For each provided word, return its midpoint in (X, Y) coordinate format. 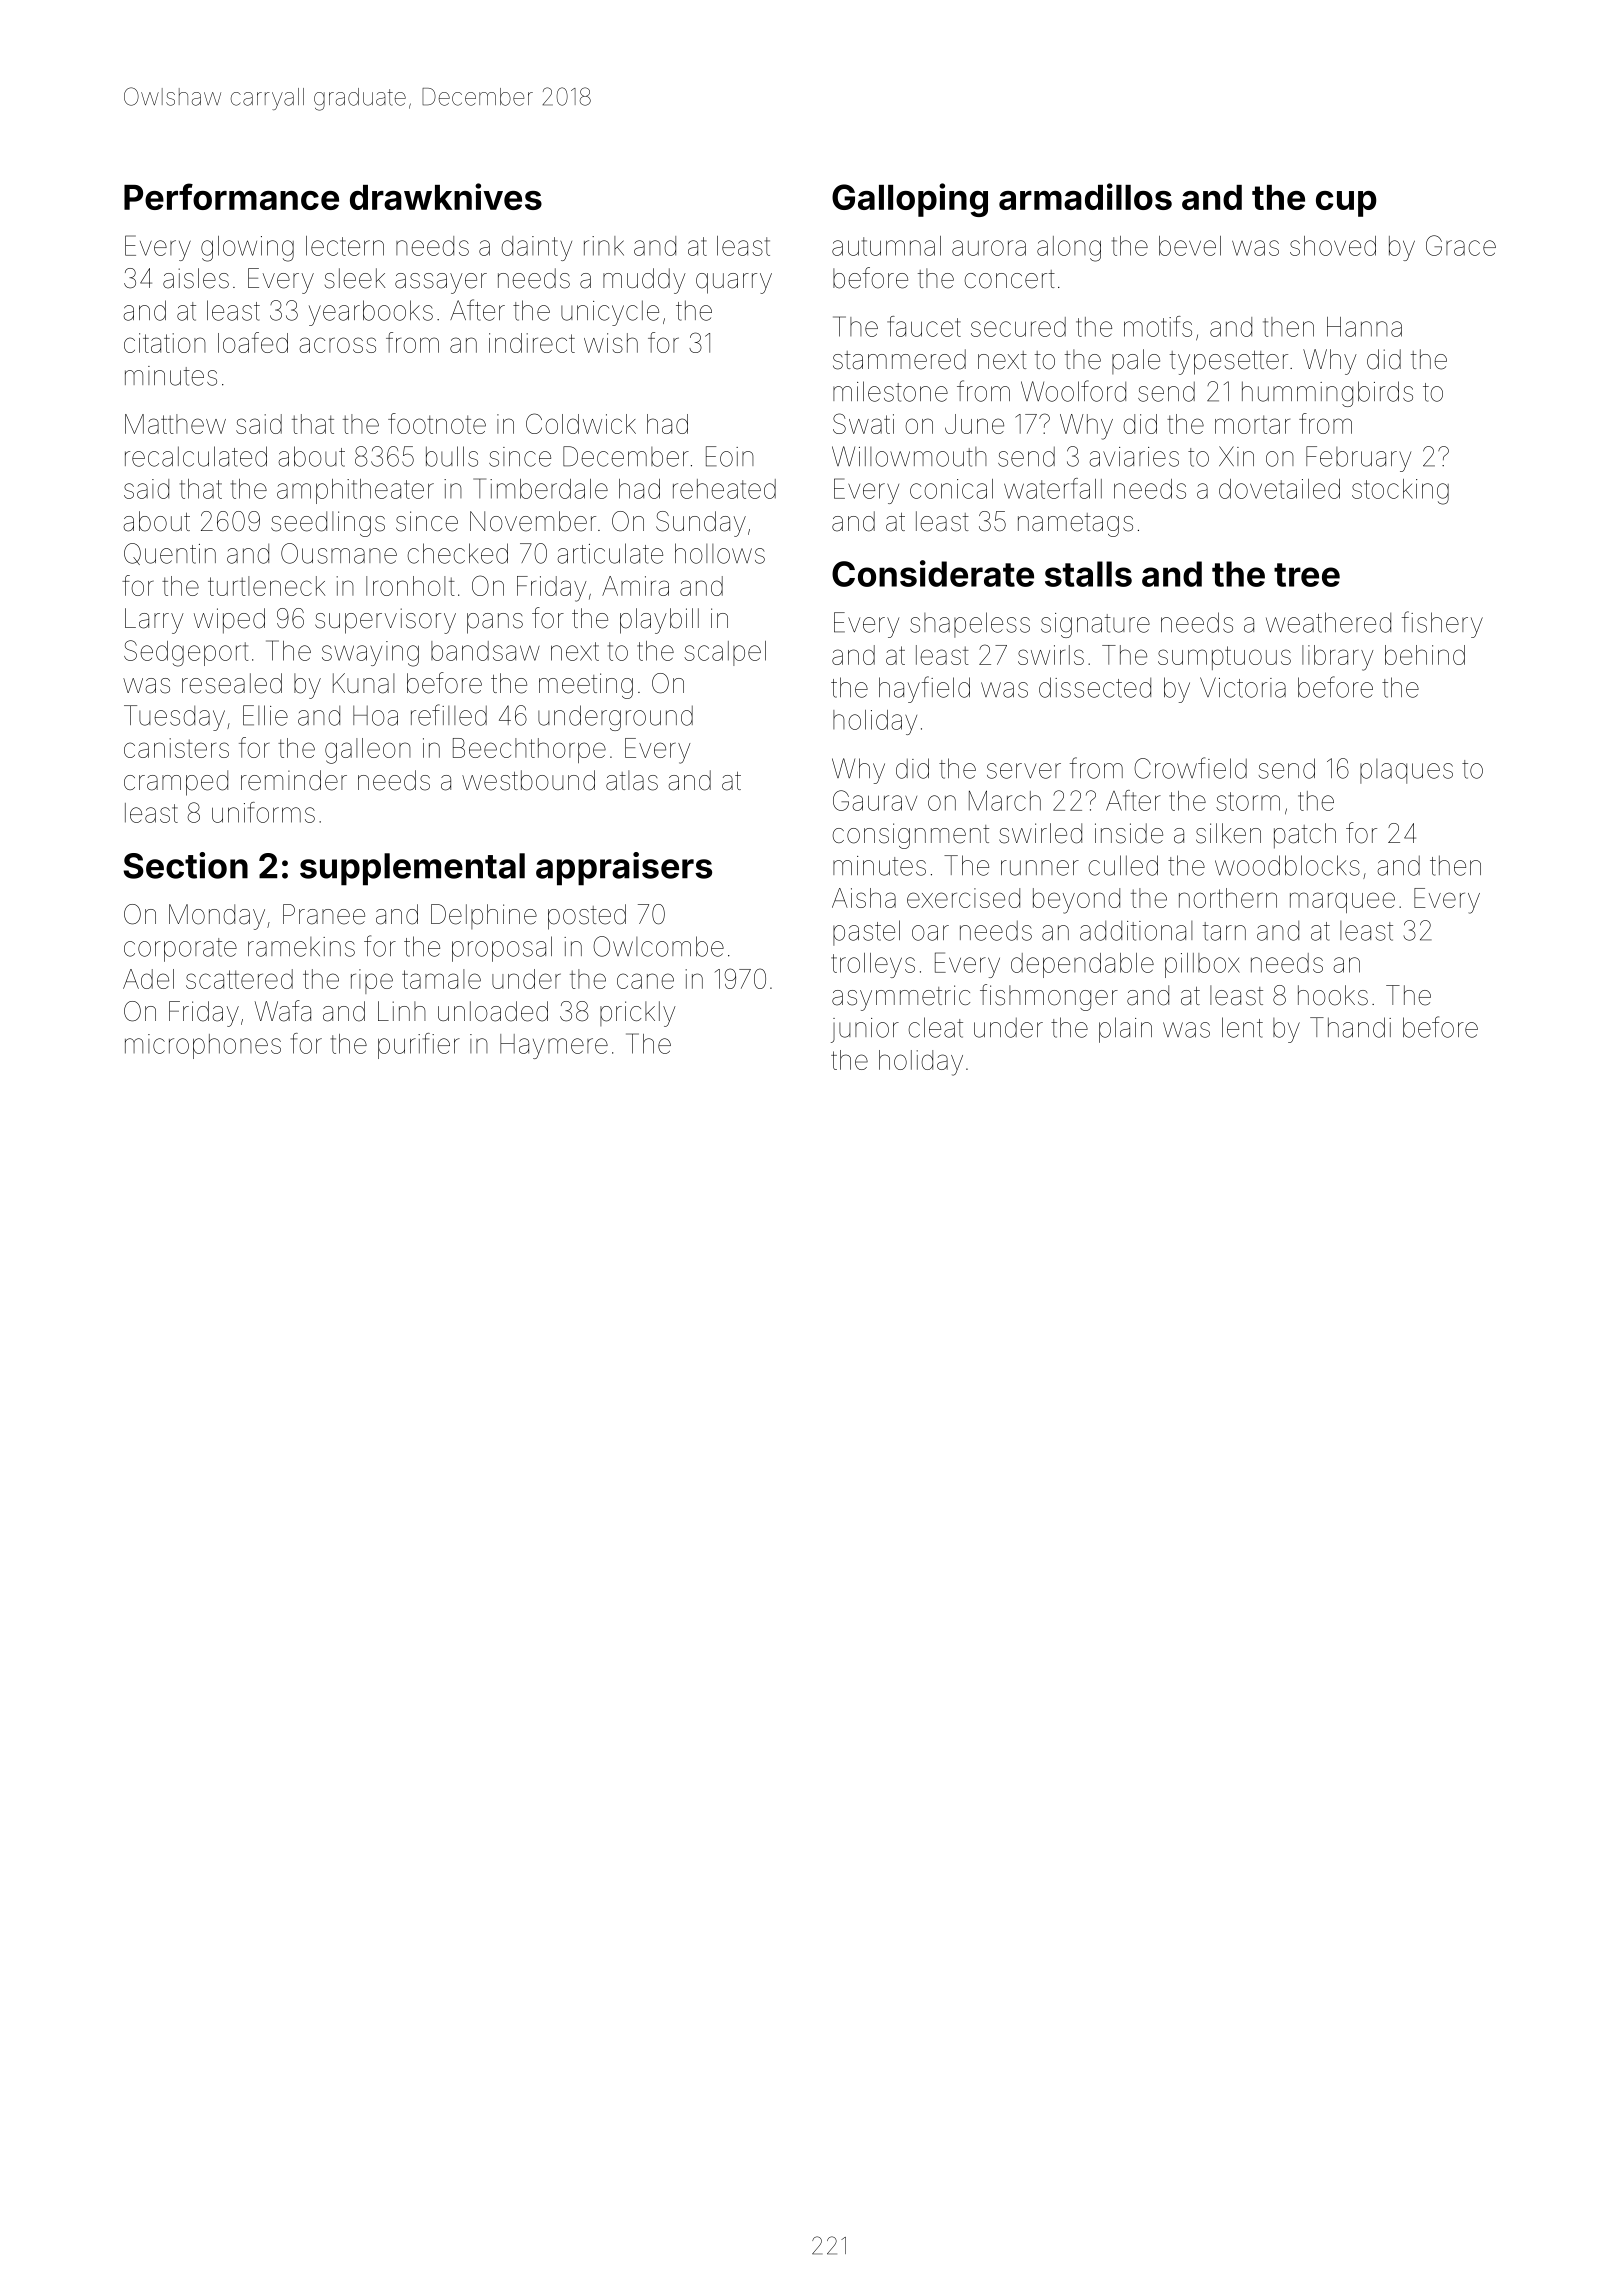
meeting (586, 686)
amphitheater (355, 491)
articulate (610, 553)
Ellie (265, 715)
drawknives (446, 196)
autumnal (886, 246)
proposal (502, 949)
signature (1095, 625)
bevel (1190, 246)
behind (1425, 655)
